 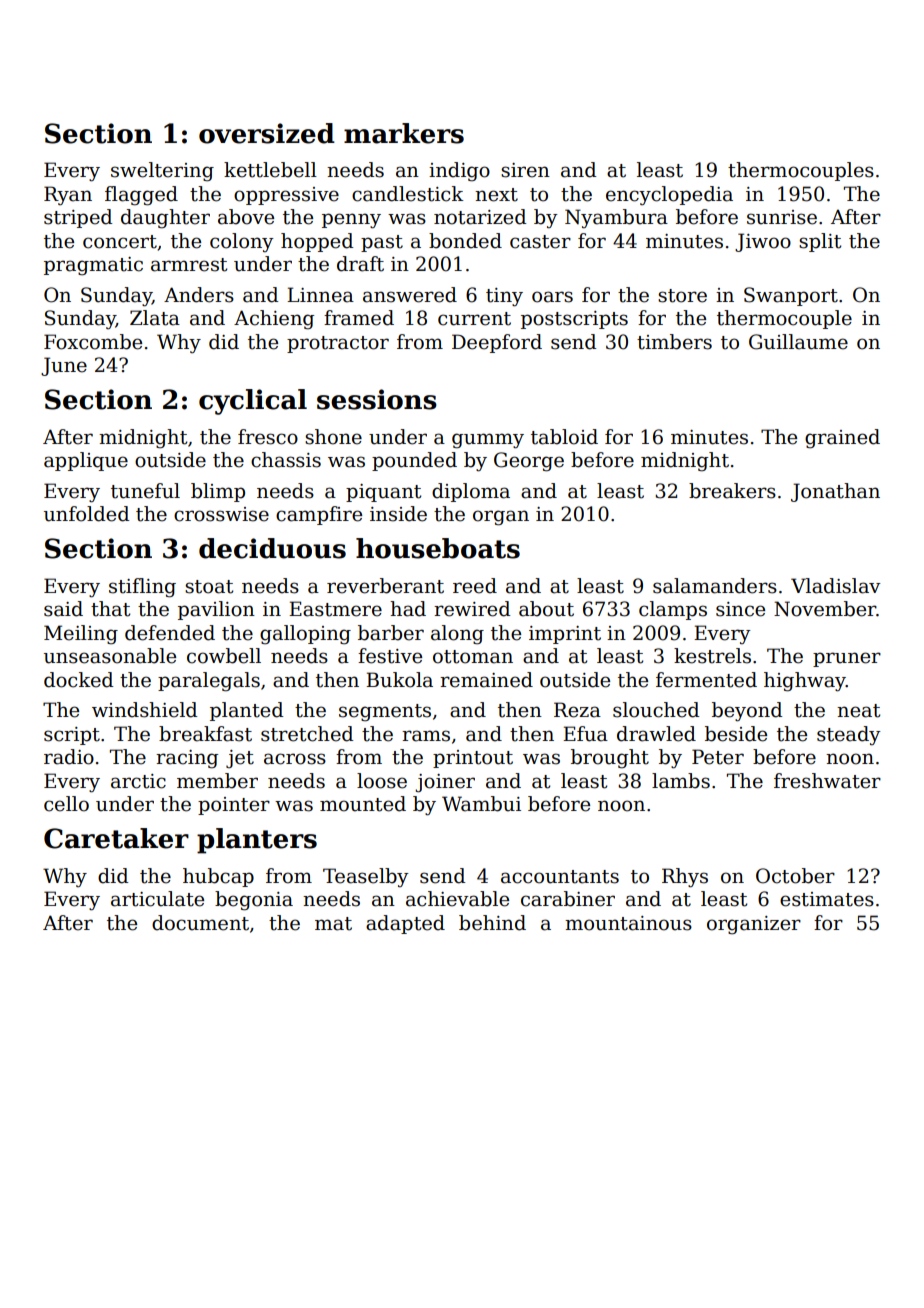 What do you see at coordinates (338, 344) in the screenshot?
I see `protractor` at bounding box center [338, 344].
